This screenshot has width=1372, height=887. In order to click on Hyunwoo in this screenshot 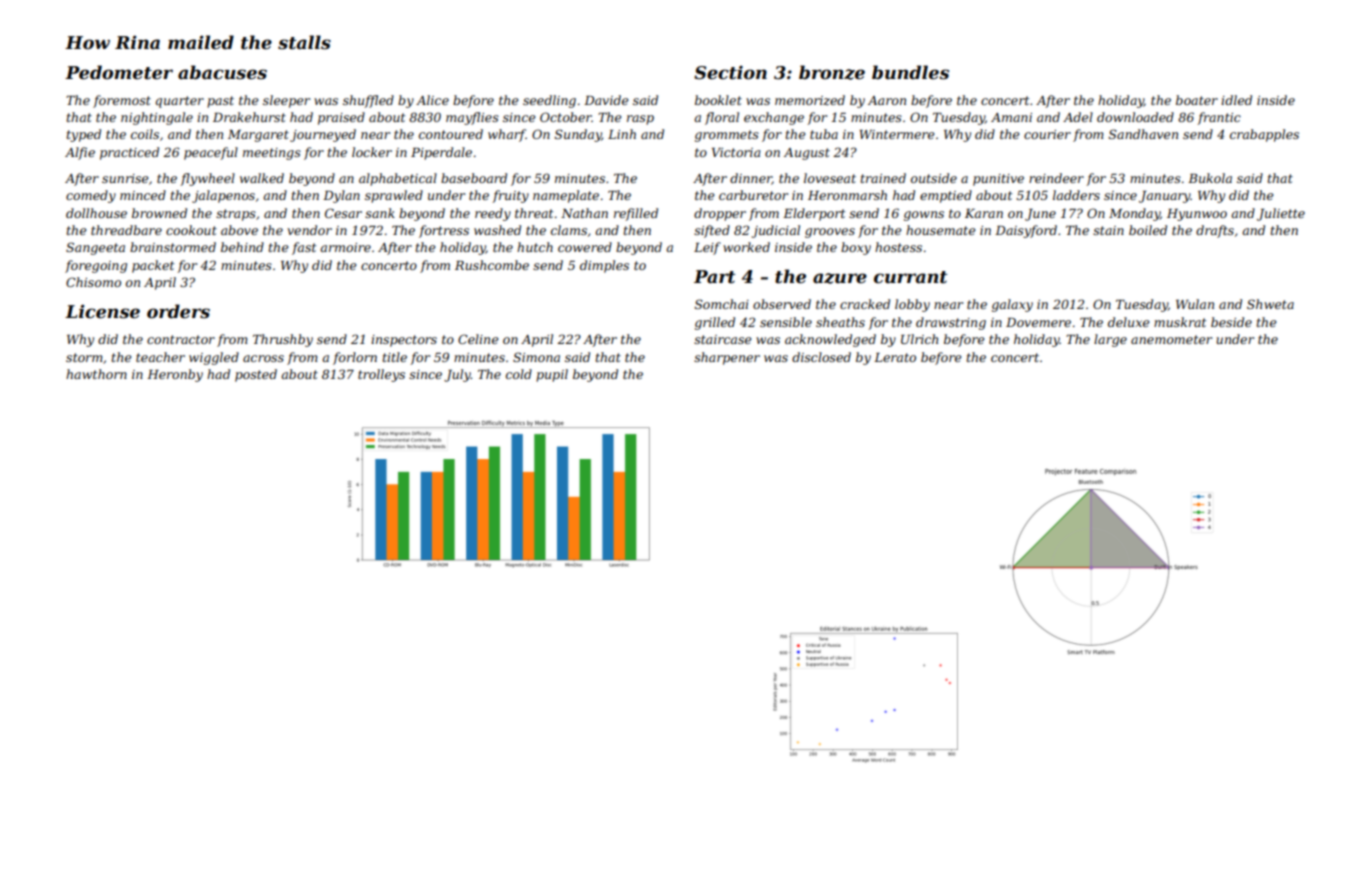, I will do `click(1197, 215)`.
